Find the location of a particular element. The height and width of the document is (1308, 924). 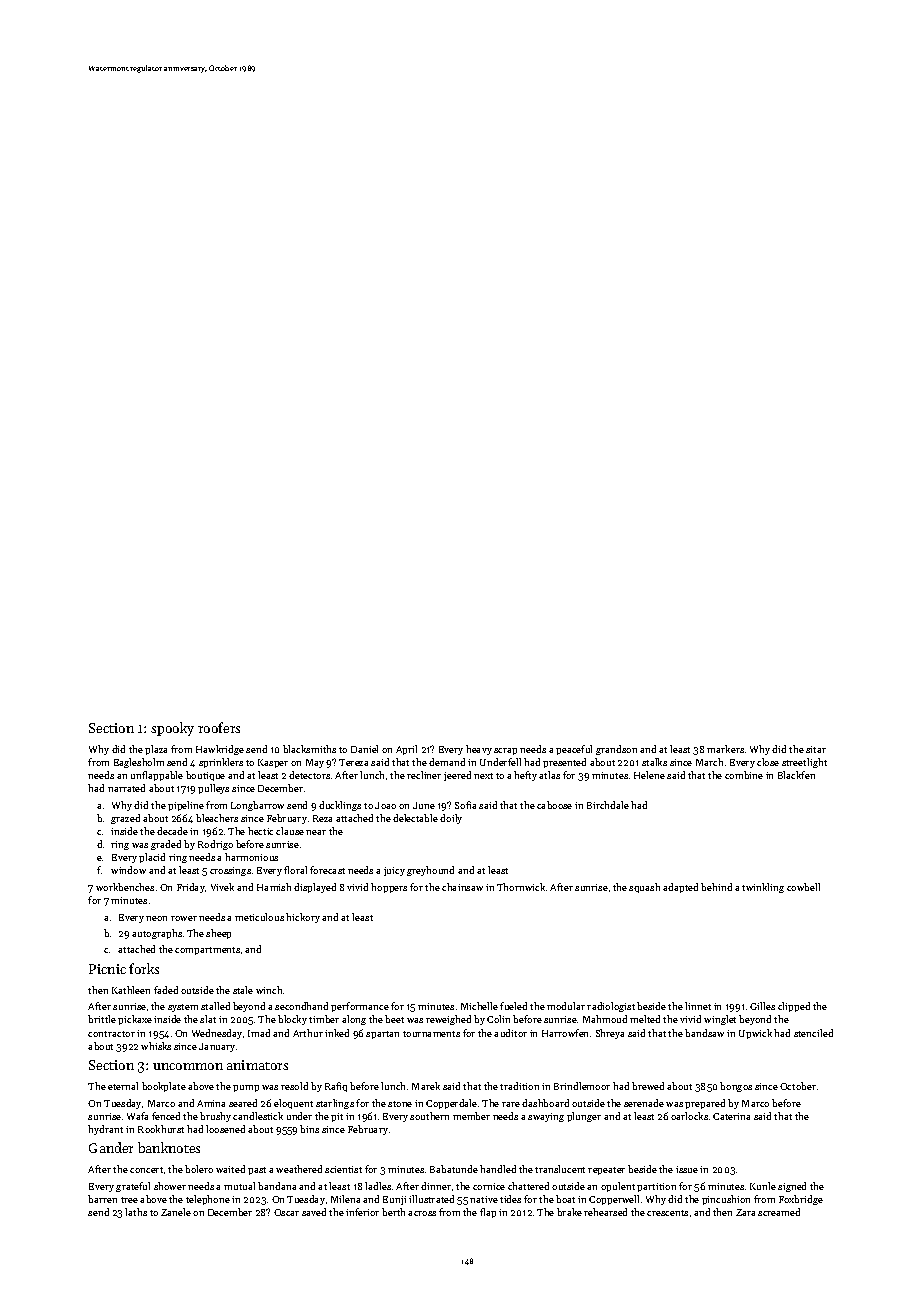

hoppers is located at coordinates (389, 888).
